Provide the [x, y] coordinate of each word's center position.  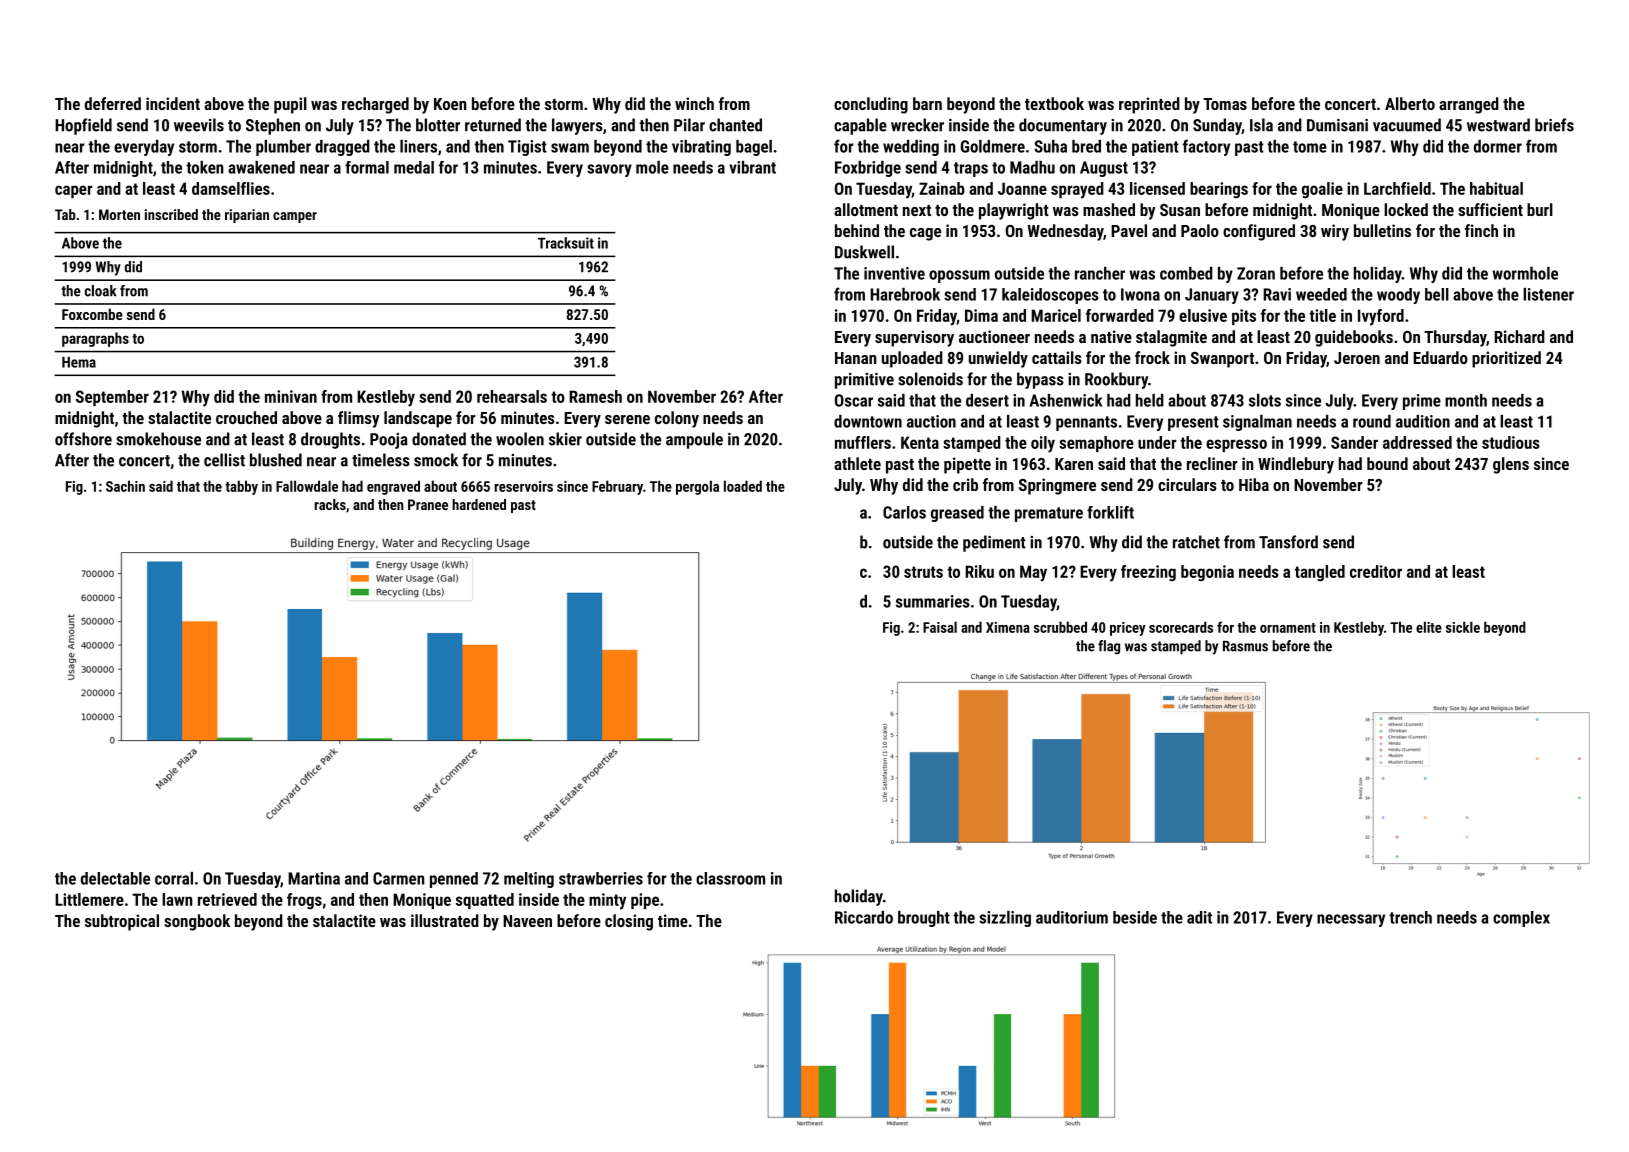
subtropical [122, 922]
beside [1135, 917]
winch [694, 103]
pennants [1086, 423]
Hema [79, 362]
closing [629, 922]
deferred [113, 103]
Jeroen [1357, 358]
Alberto [1410, 103]
